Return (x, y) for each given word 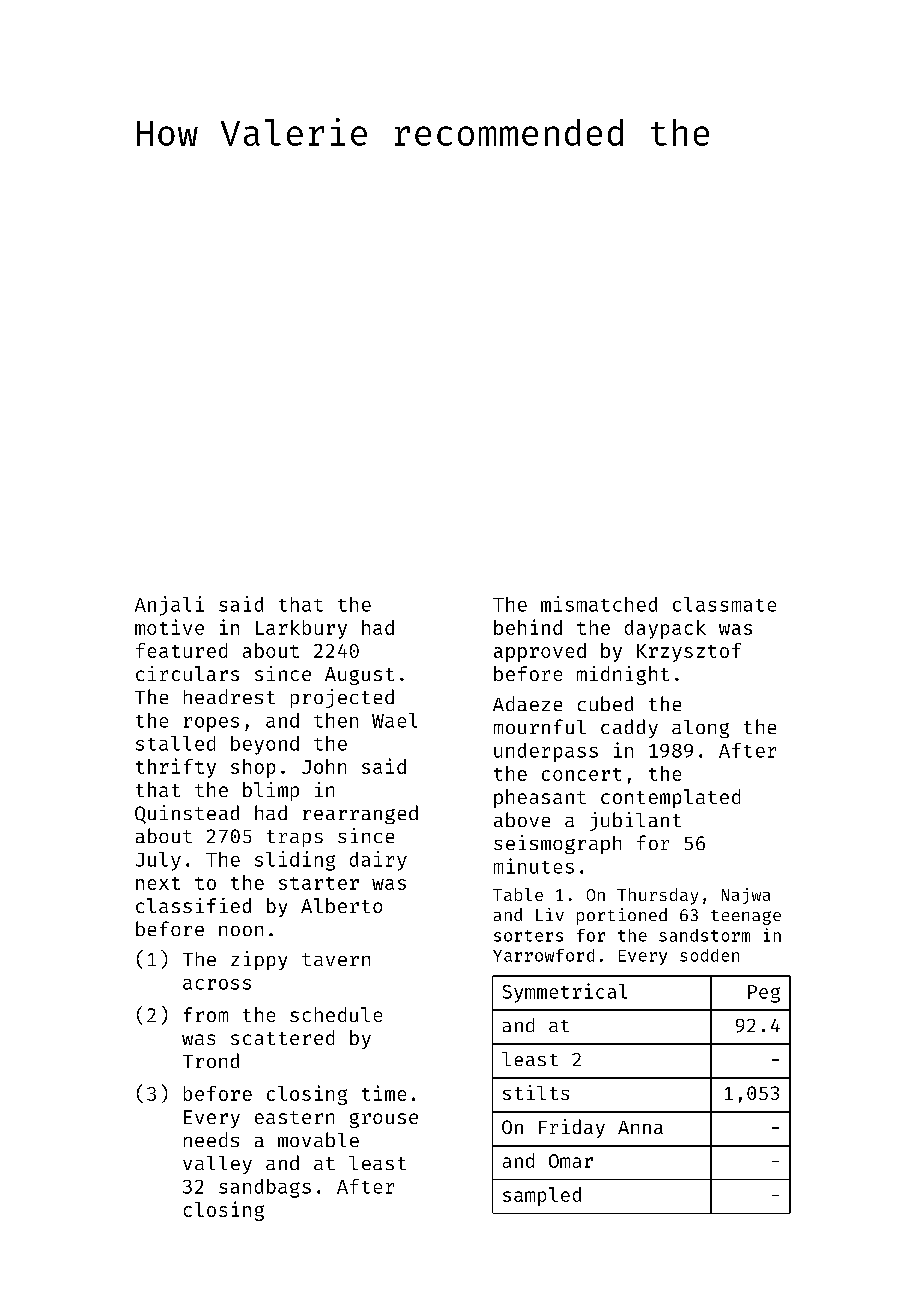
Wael (394, 720)
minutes (534, 866)
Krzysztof (689, 652)
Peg (764, 994)
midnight (623, 675)
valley (217, 1165)
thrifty (176, 768)
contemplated (670, 798)
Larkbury (301, 629)
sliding (295, 861)
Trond (211, 1060)
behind (528, 627)
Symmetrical (565, 993)
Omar (571, 1161)
